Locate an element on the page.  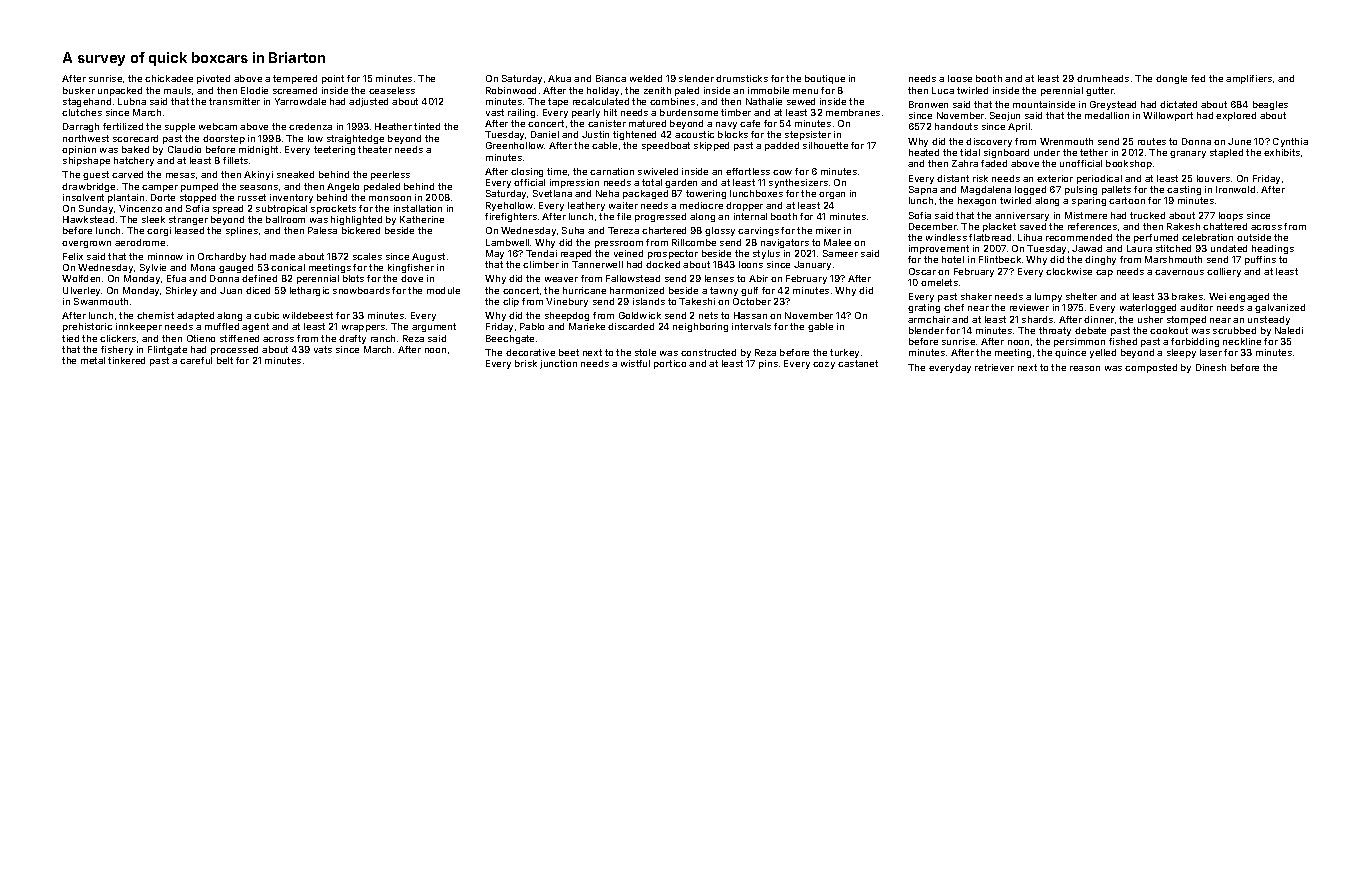
brakes is located at coordinates (1187, 296).
